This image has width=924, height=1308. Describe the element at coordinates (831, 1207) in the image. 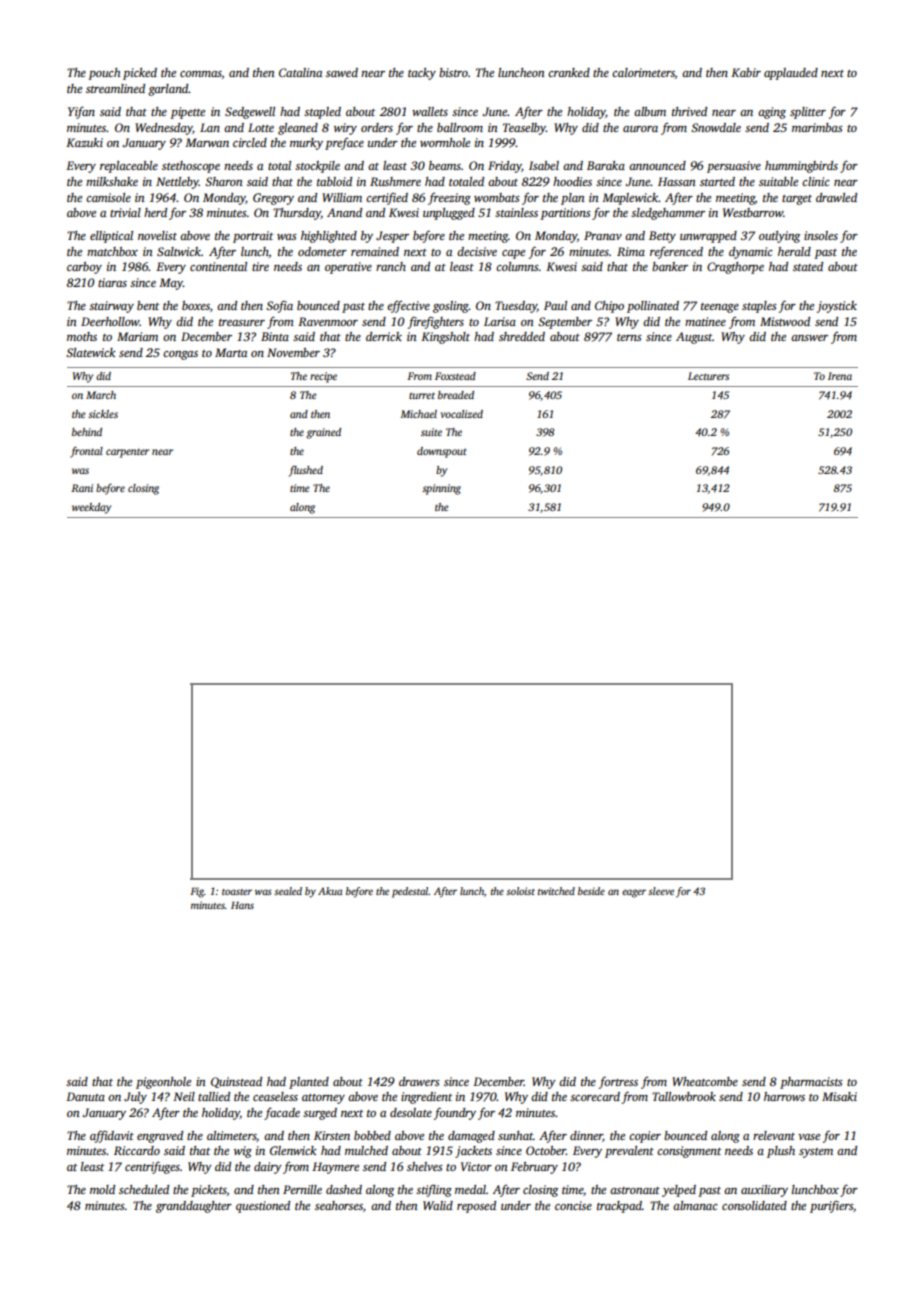

I see `purifiers` at that location.
